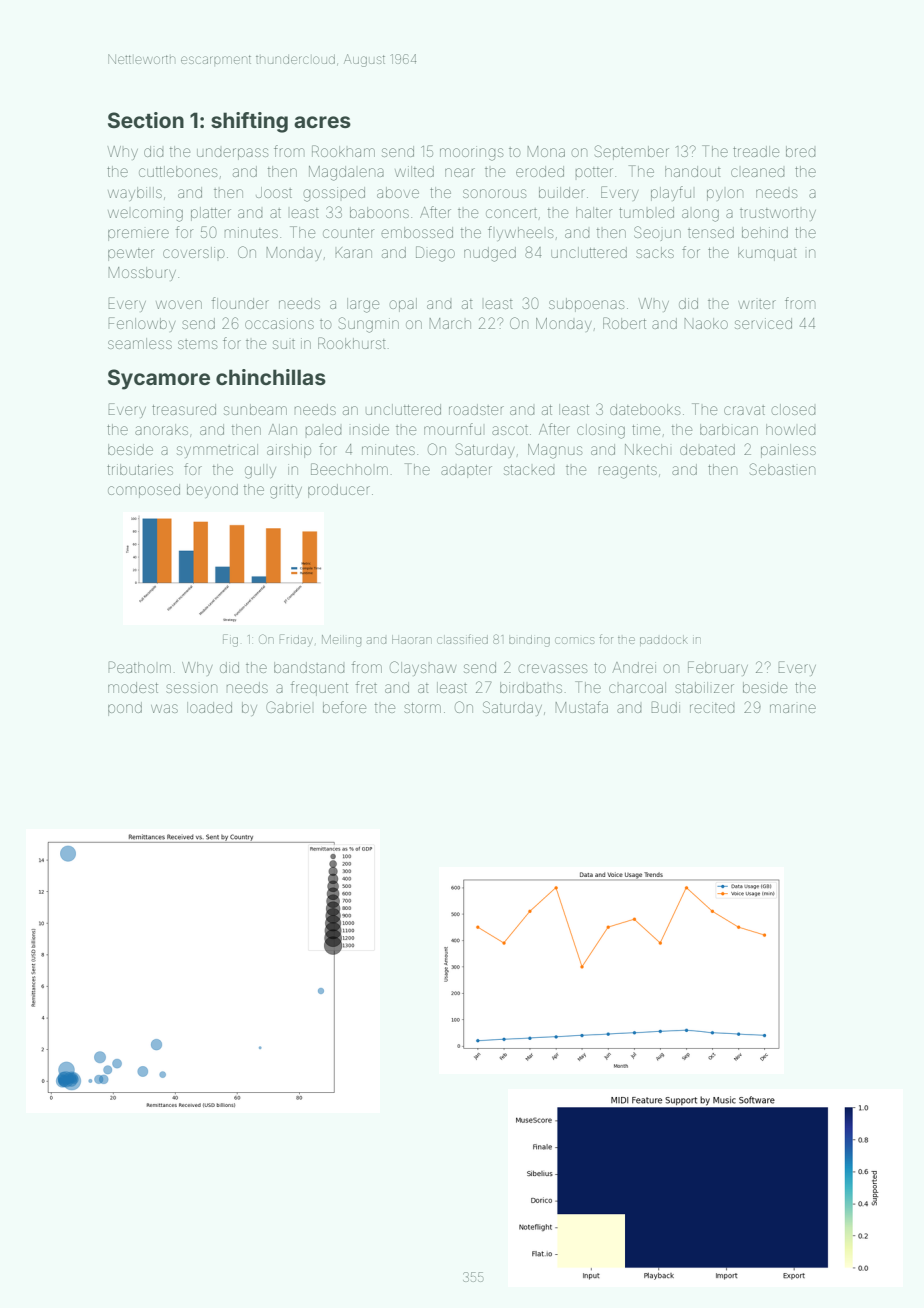 The image size is (924, 1308). I want to click on treadle, so click(756, 151).
